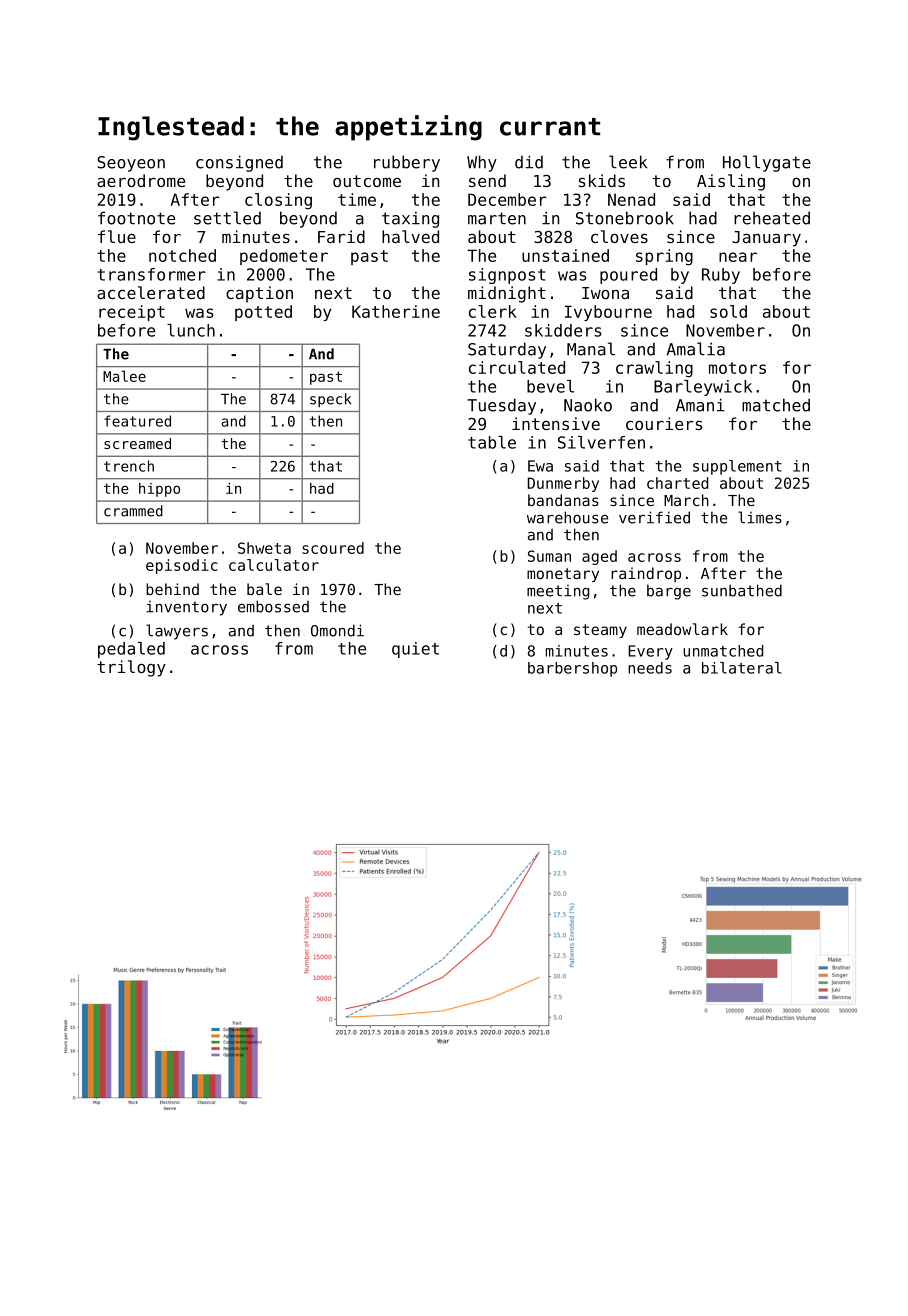 This screenshot has height=1316, width=908. Describe the element at coordinates (131, 668) in the screenshot. I see `trilogy` at that location.
